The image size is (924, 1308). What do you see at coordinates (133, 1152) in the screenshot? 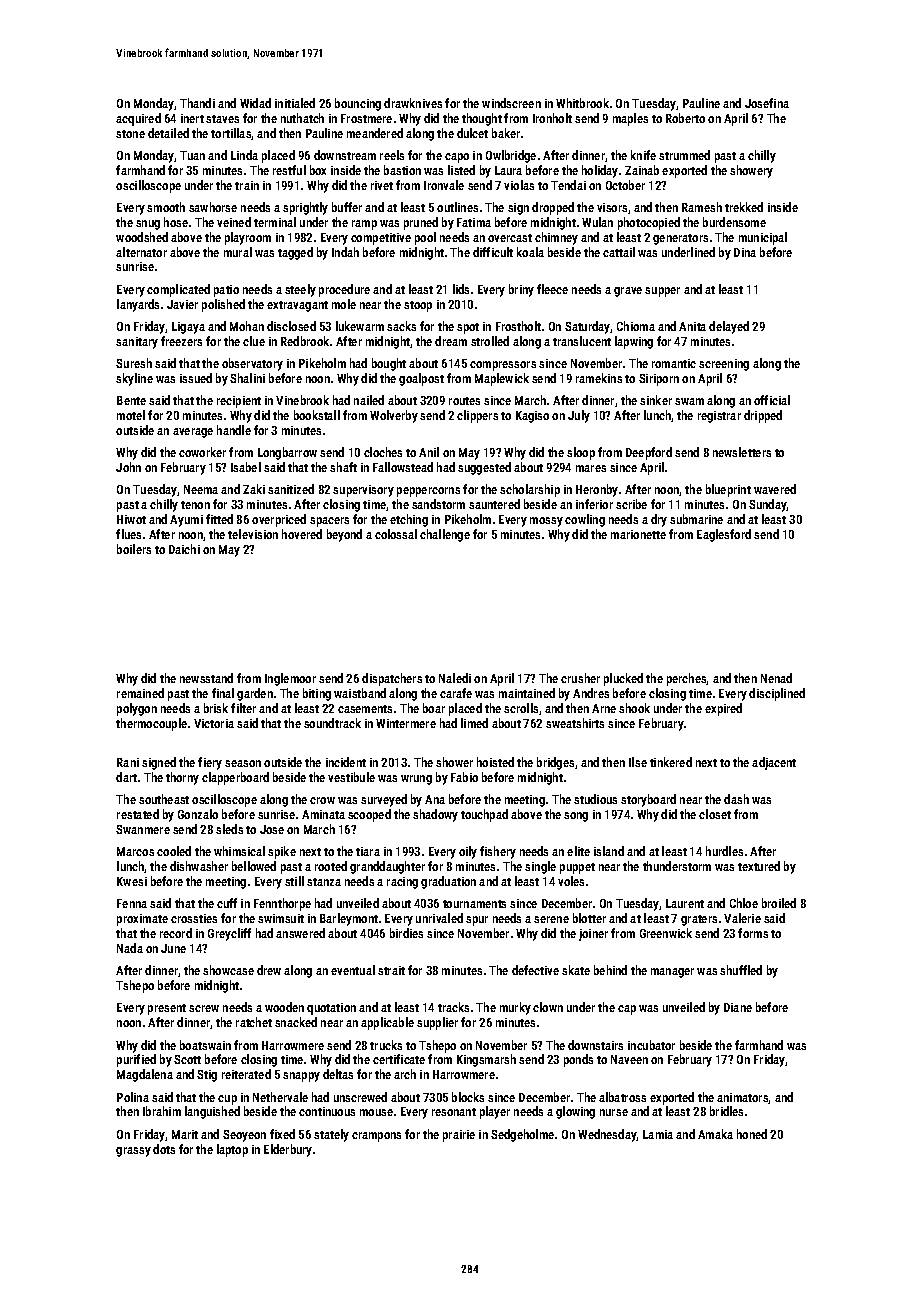
I see `grassy` at bounding box center [133, 1152].
